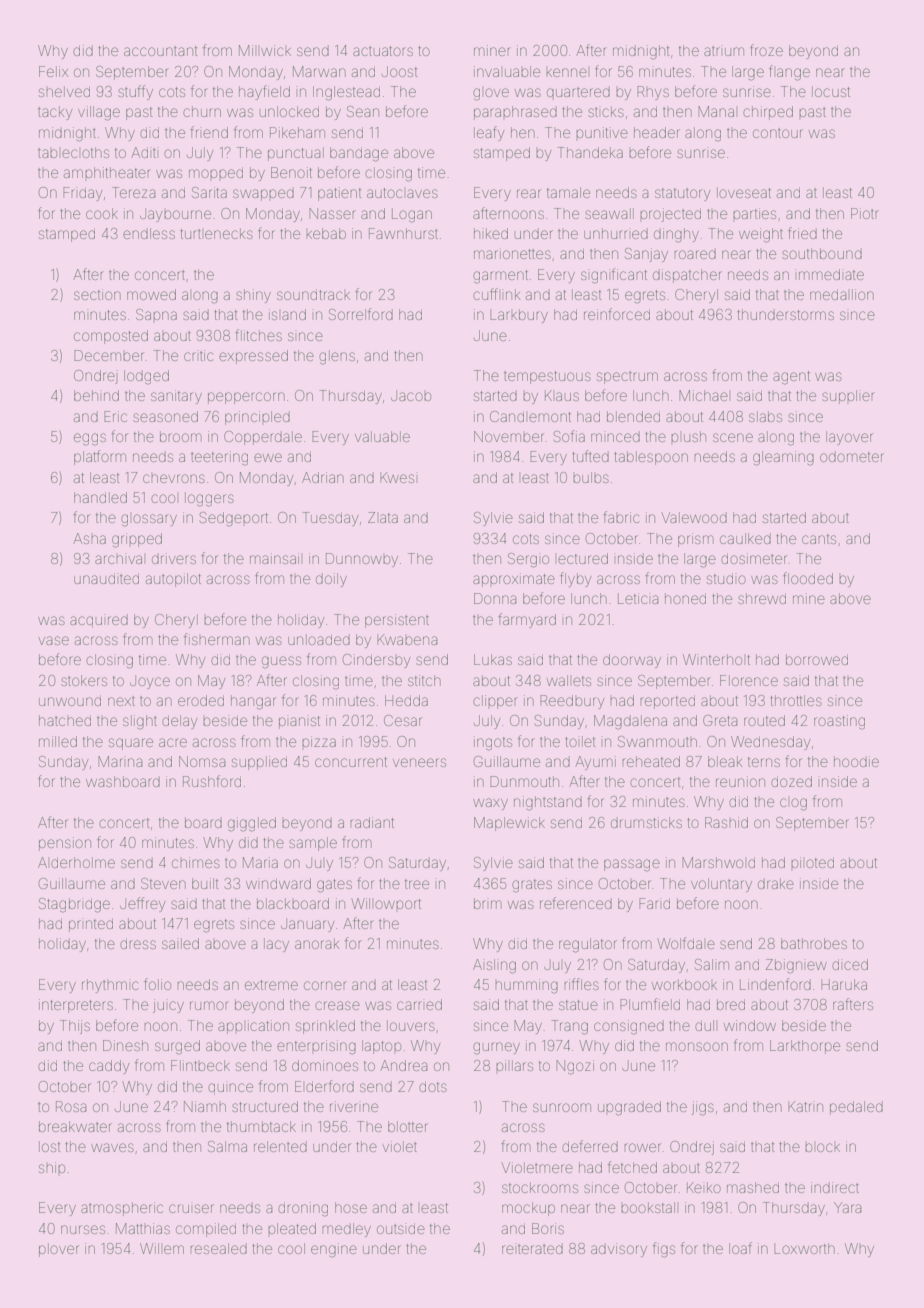  I want to click on village, so click(99, 113).
